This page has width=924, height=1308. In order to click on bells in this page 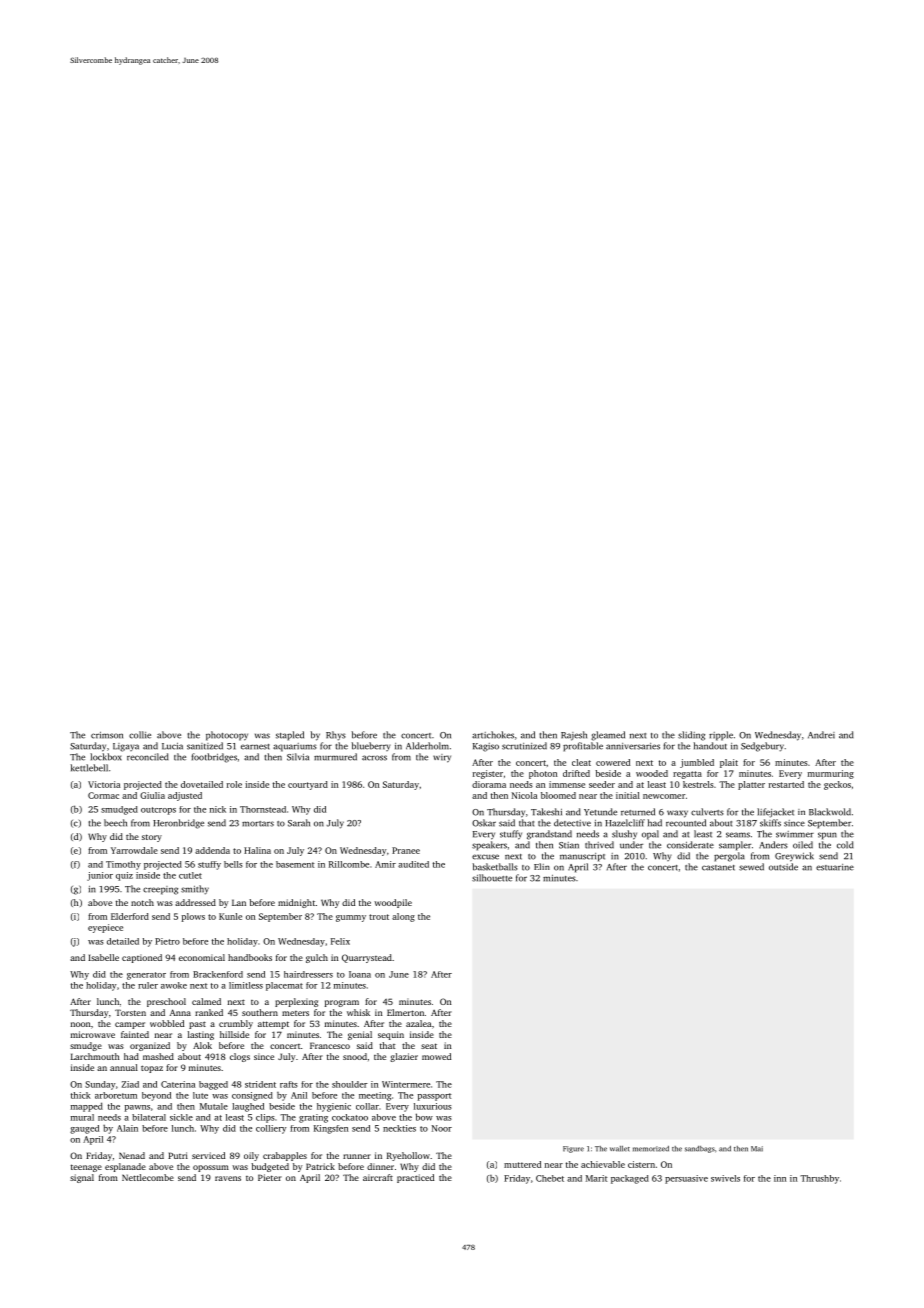, I will do `click(233, 864)`.
